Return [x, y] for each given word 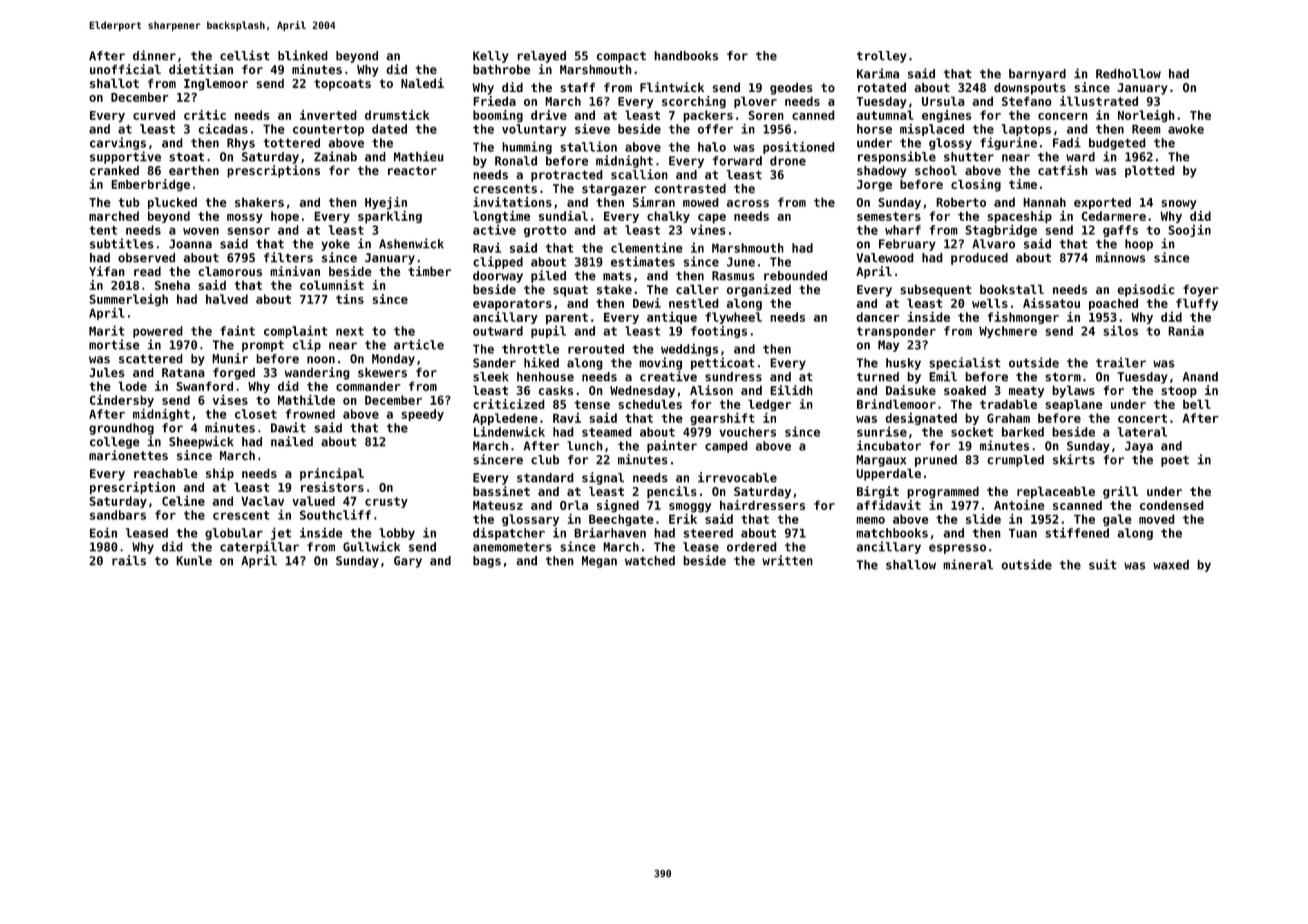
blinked [303, 55]
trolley [882, 57]
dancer [877, 317]
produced [979, 259]
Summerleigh [128, 300]
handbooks [686, 56]
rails [129, 560]
